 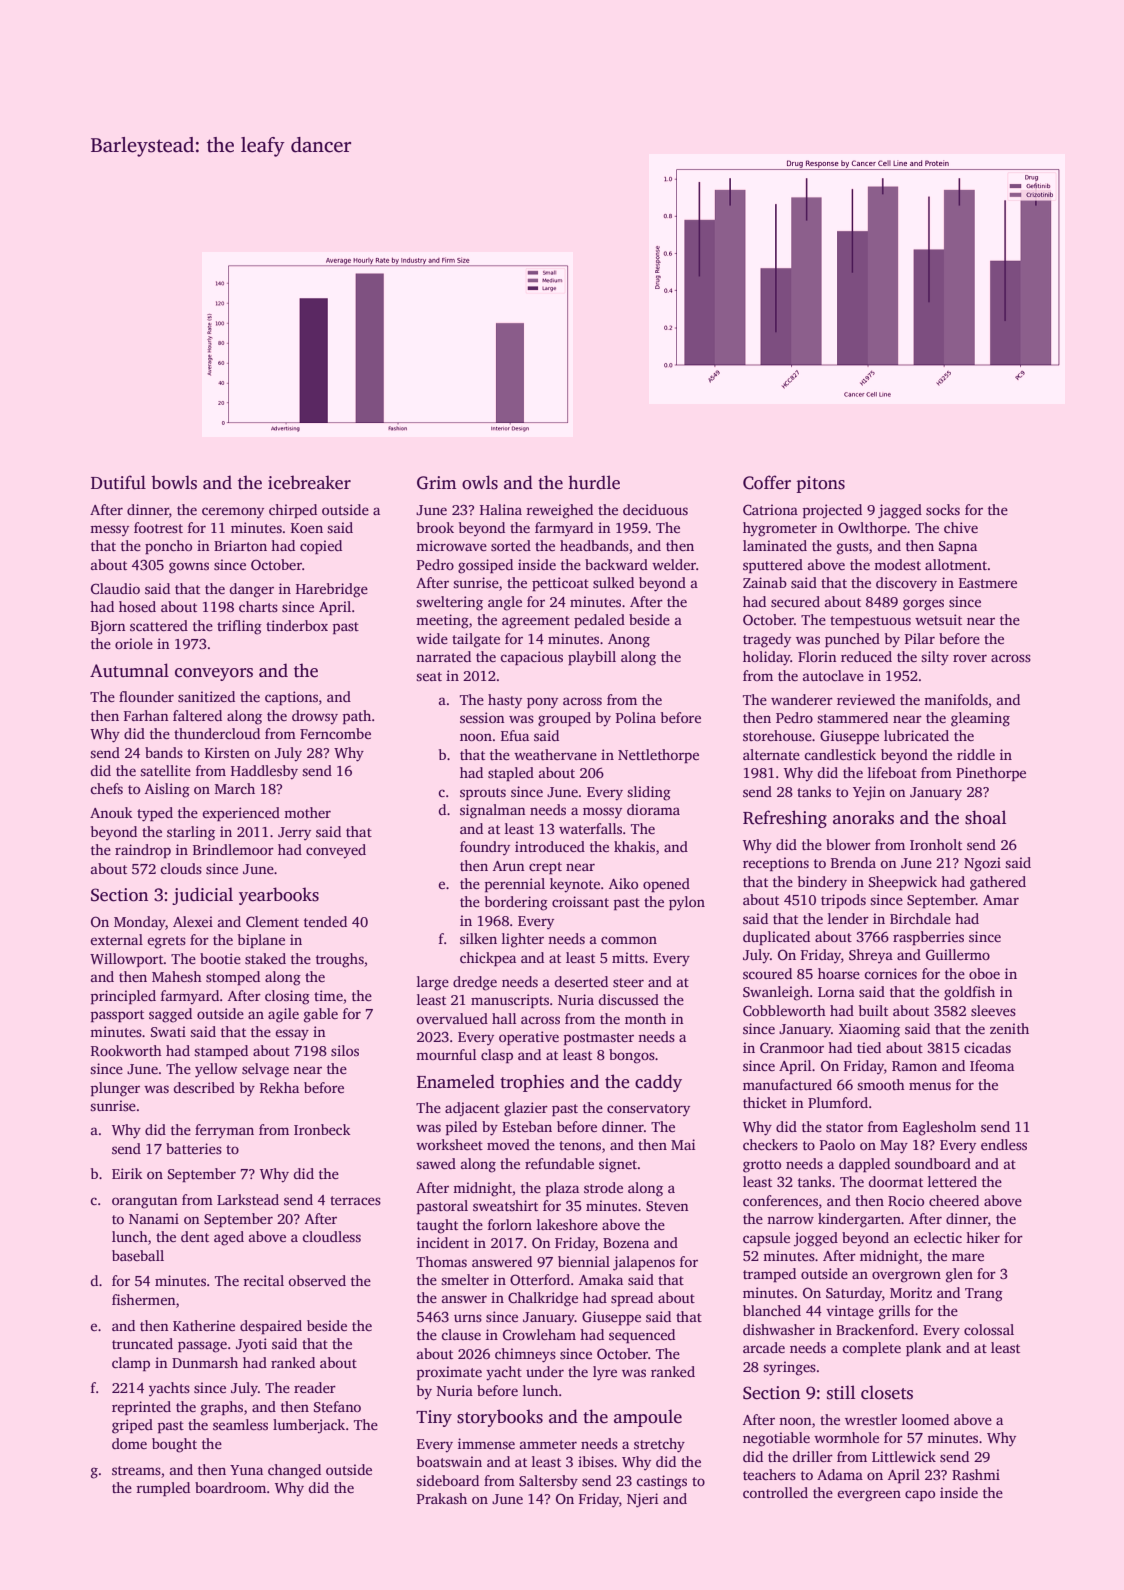 I want to click on ceremony, so click(x=233, y=512).
